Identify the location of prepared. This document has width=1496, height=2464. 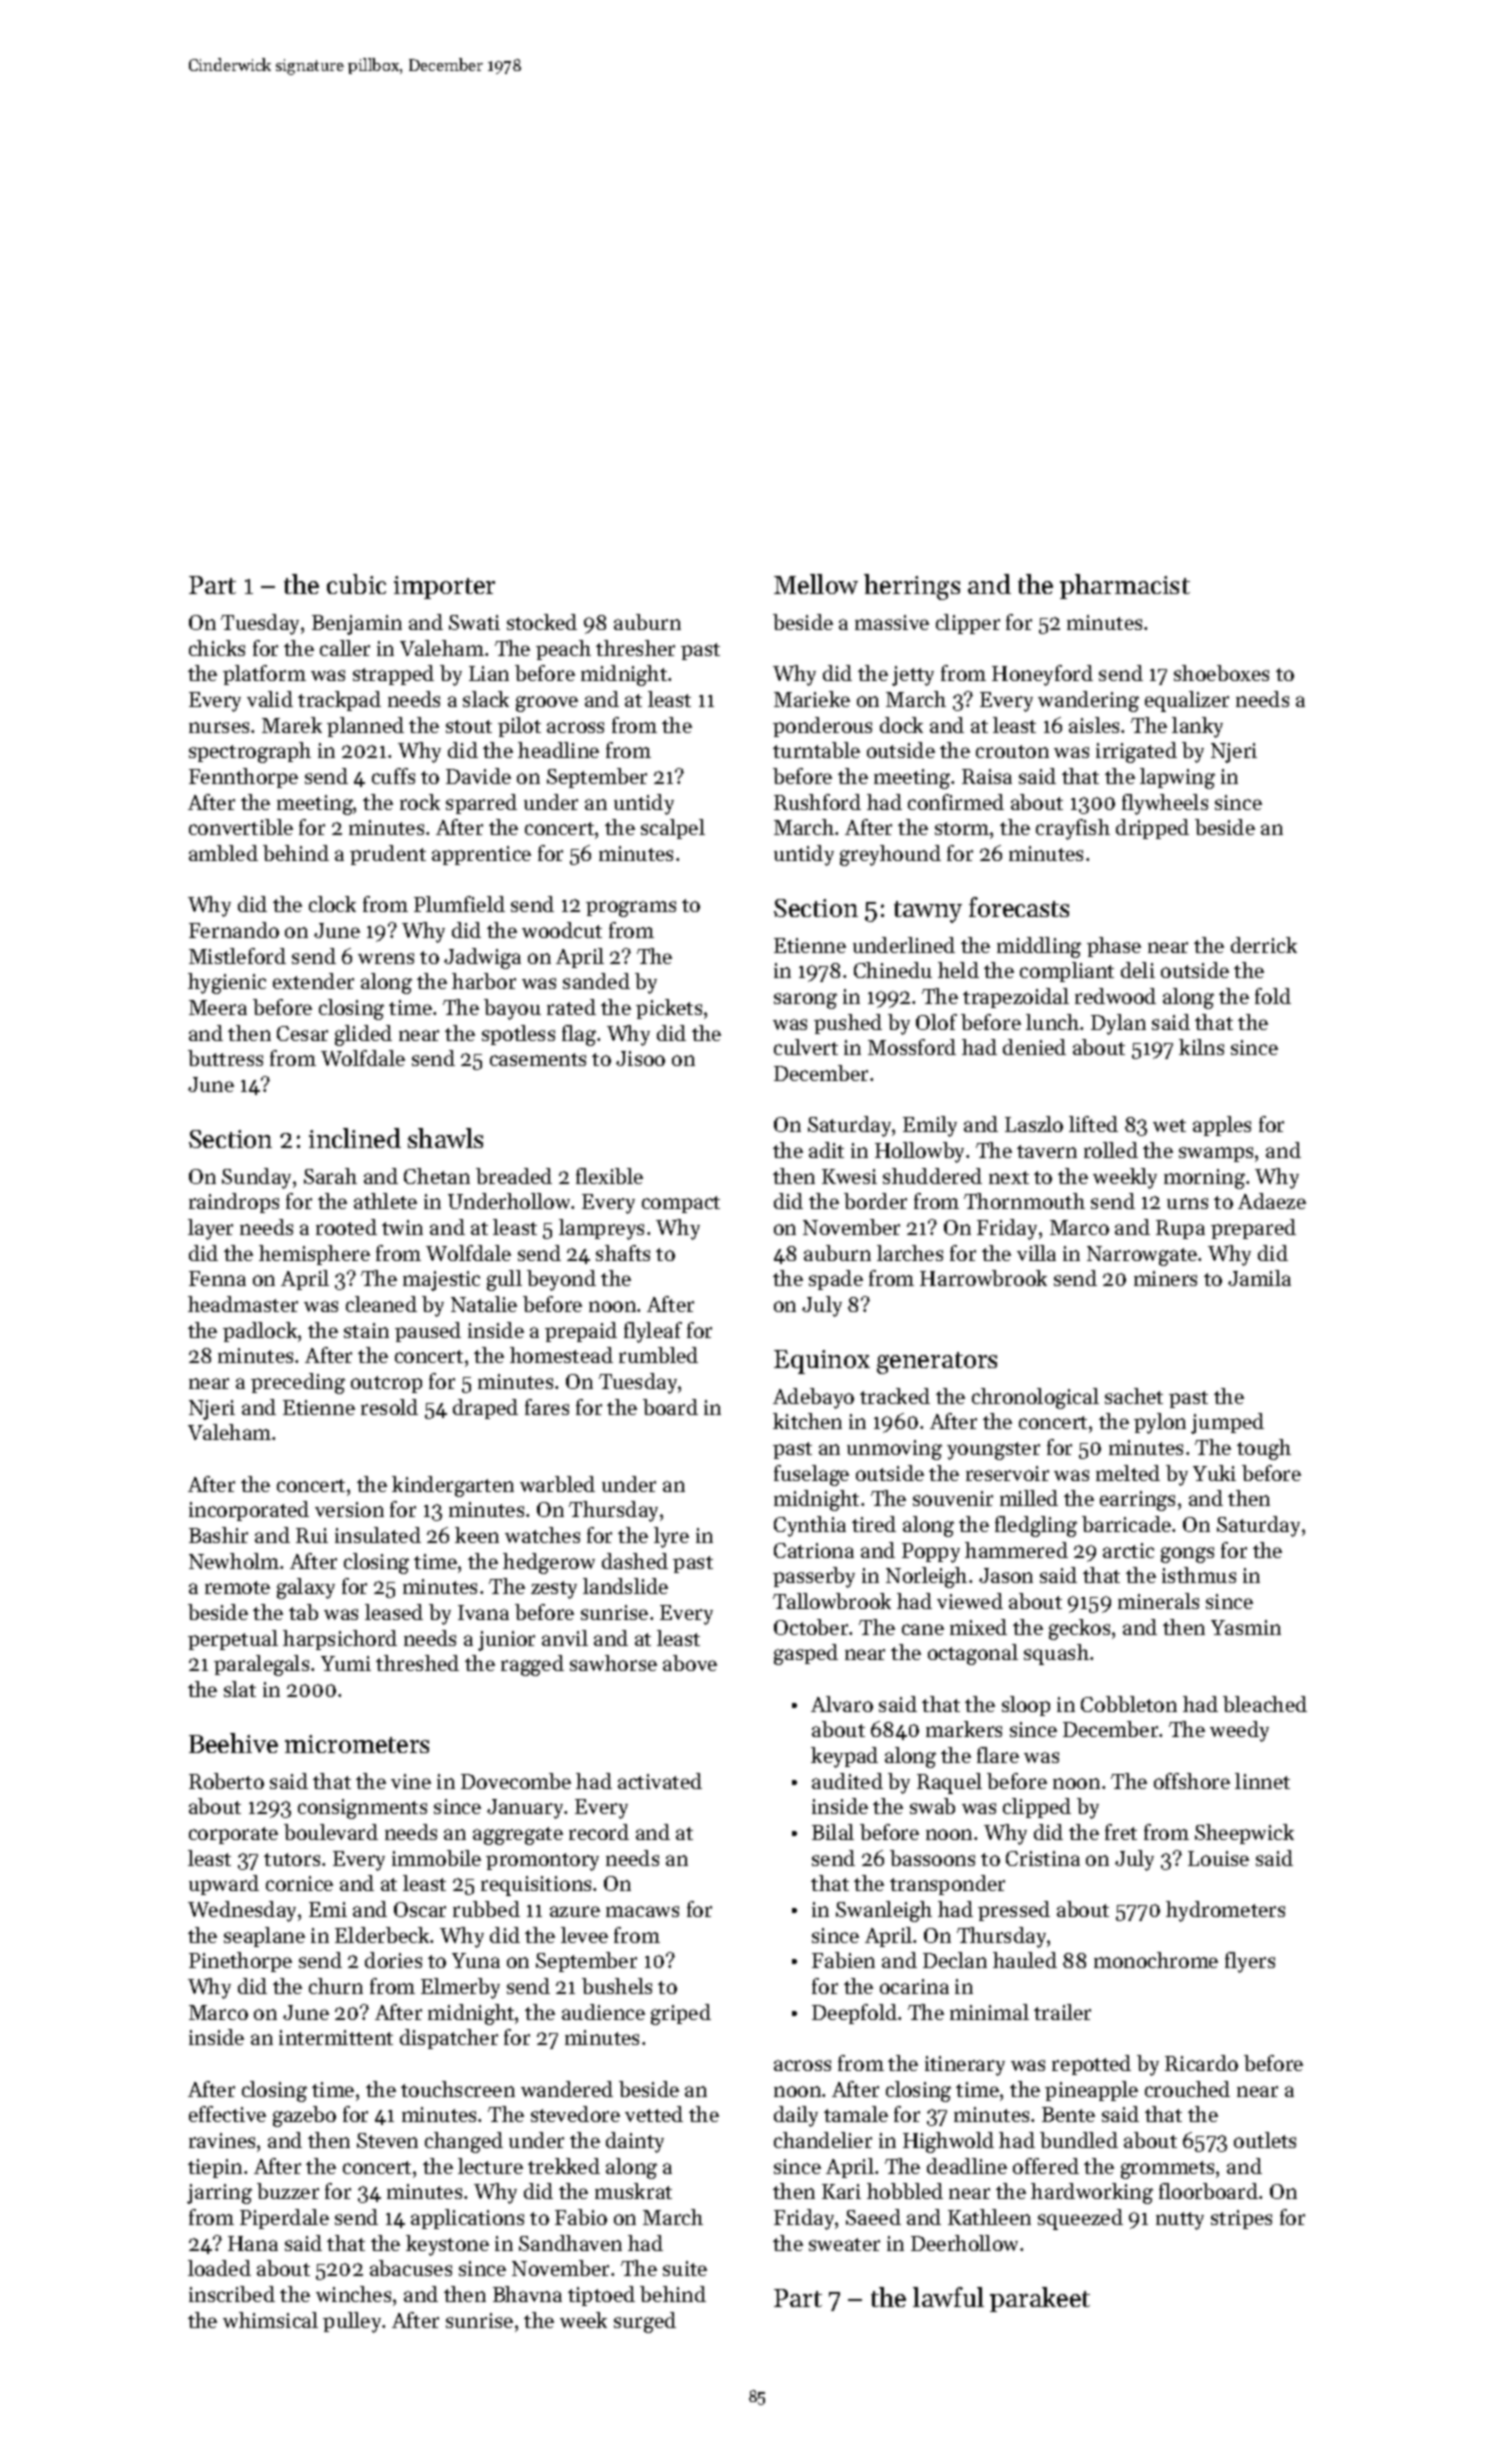
(1253, 1229).
